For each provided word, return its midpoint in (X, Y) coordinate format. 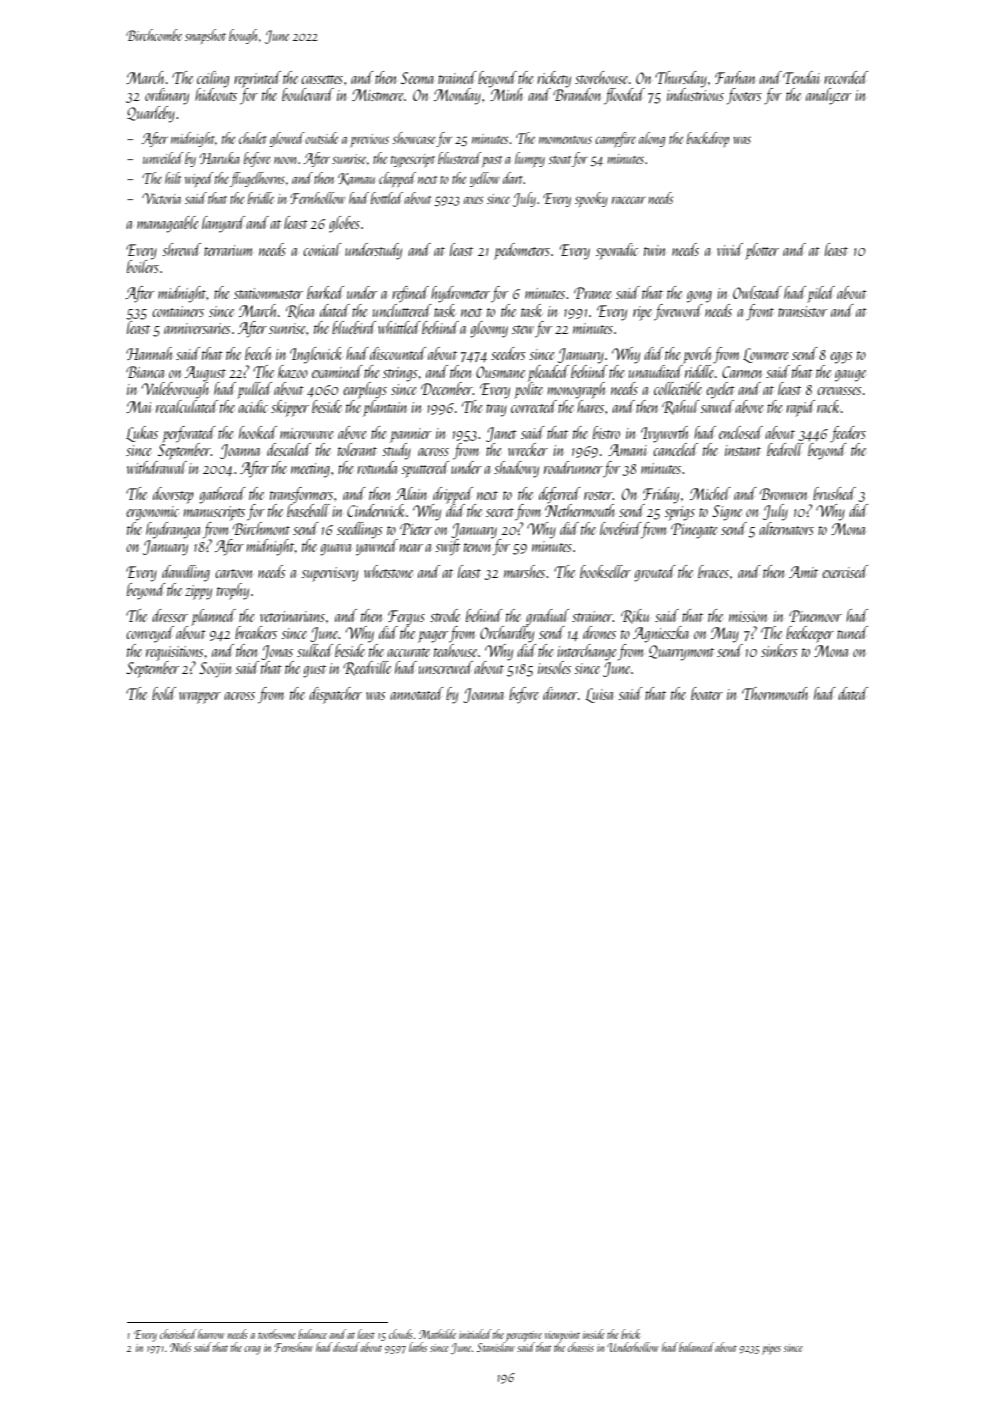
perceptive (524, 1336)
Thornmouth (775, 693)
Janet (501, 434)
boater (707, 693)
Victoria (161, 198)
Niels (180, 1347)
